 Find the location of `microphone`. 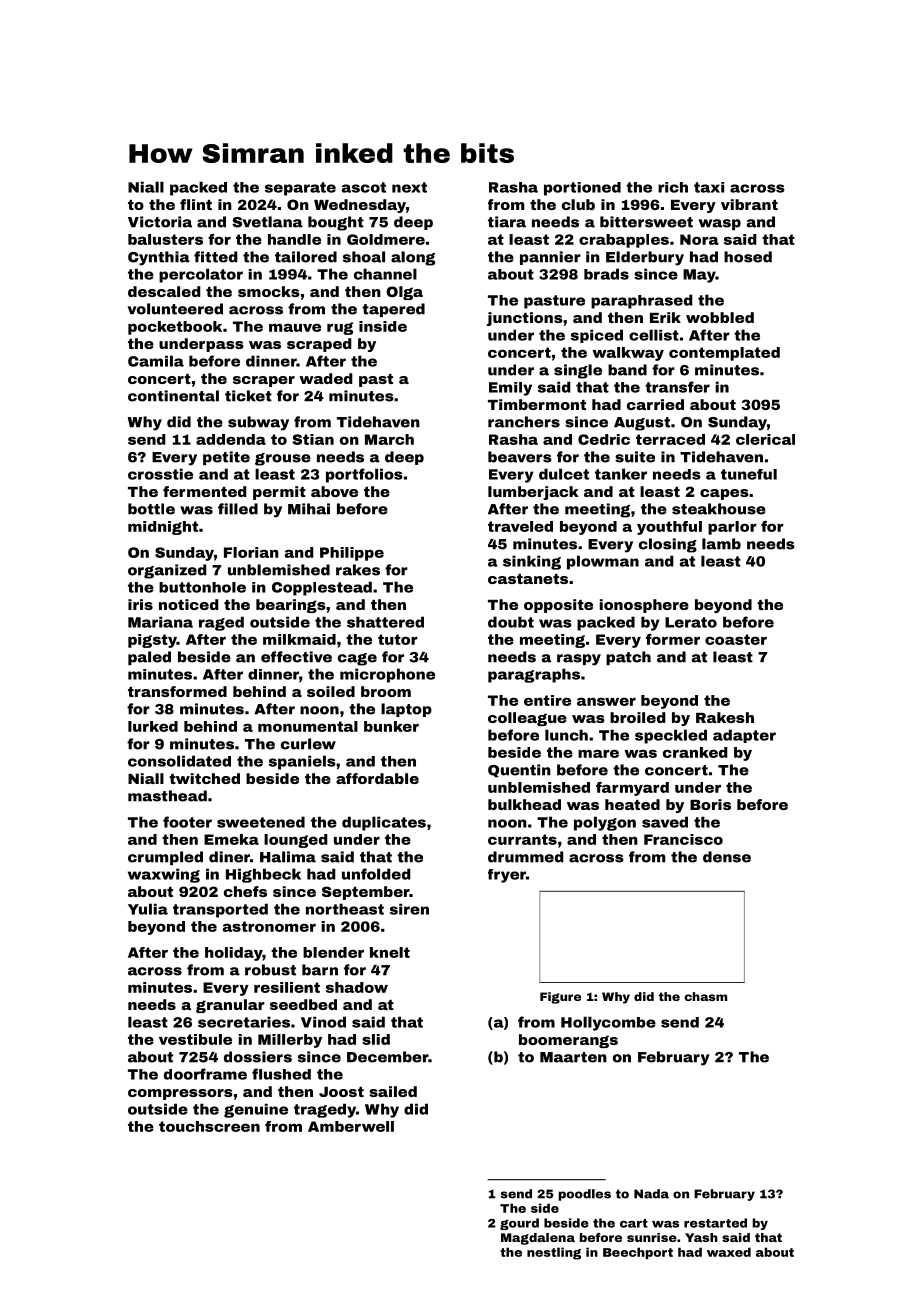

microphone is located at coordinates (387, 675).
